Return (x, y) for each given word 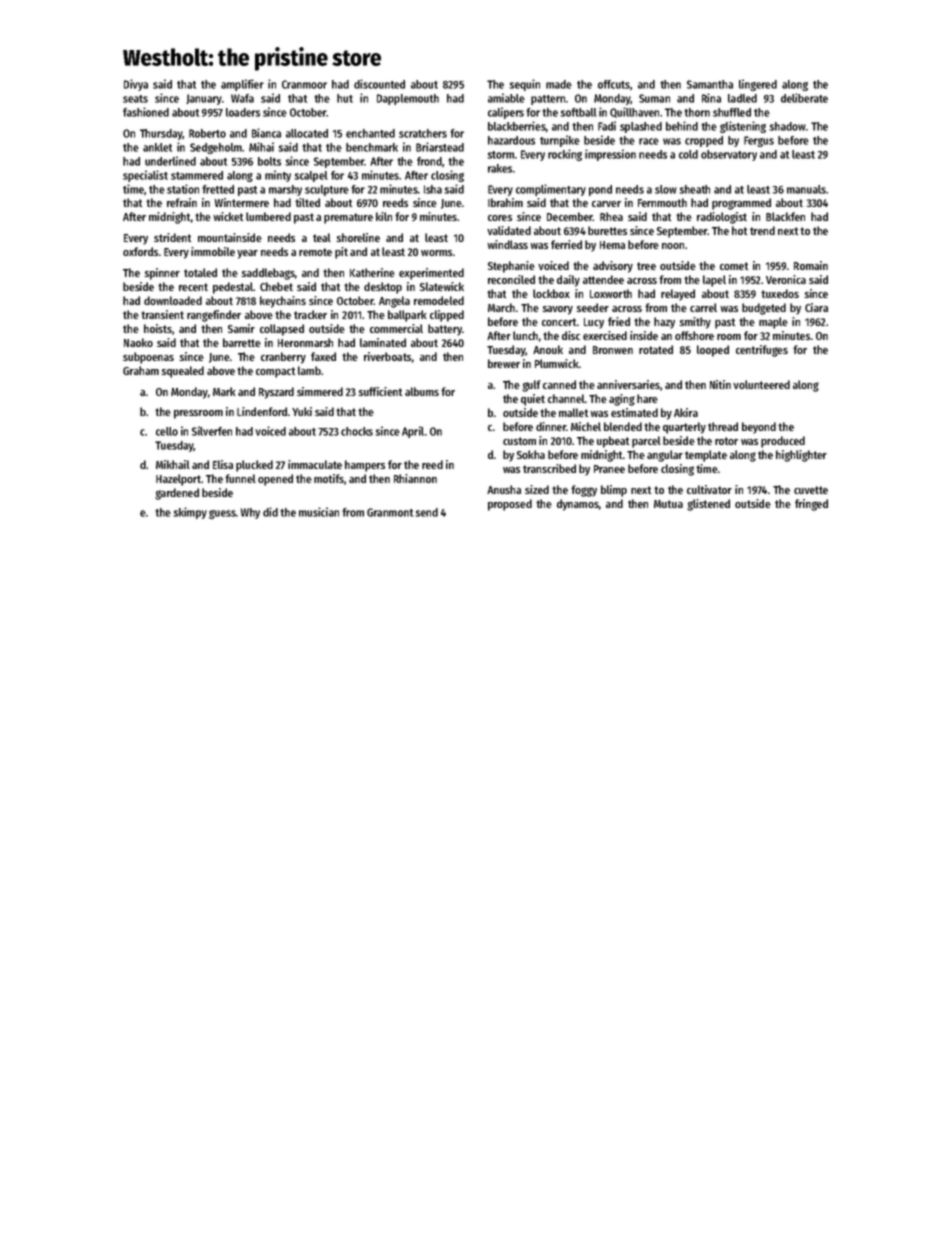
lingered (758, 85)
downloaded (173, 300)
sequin (524, 85)
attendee (603, 279)
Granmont (390, 512)
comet (734, 266)
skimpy (190, 513)
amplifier (242, 85)
